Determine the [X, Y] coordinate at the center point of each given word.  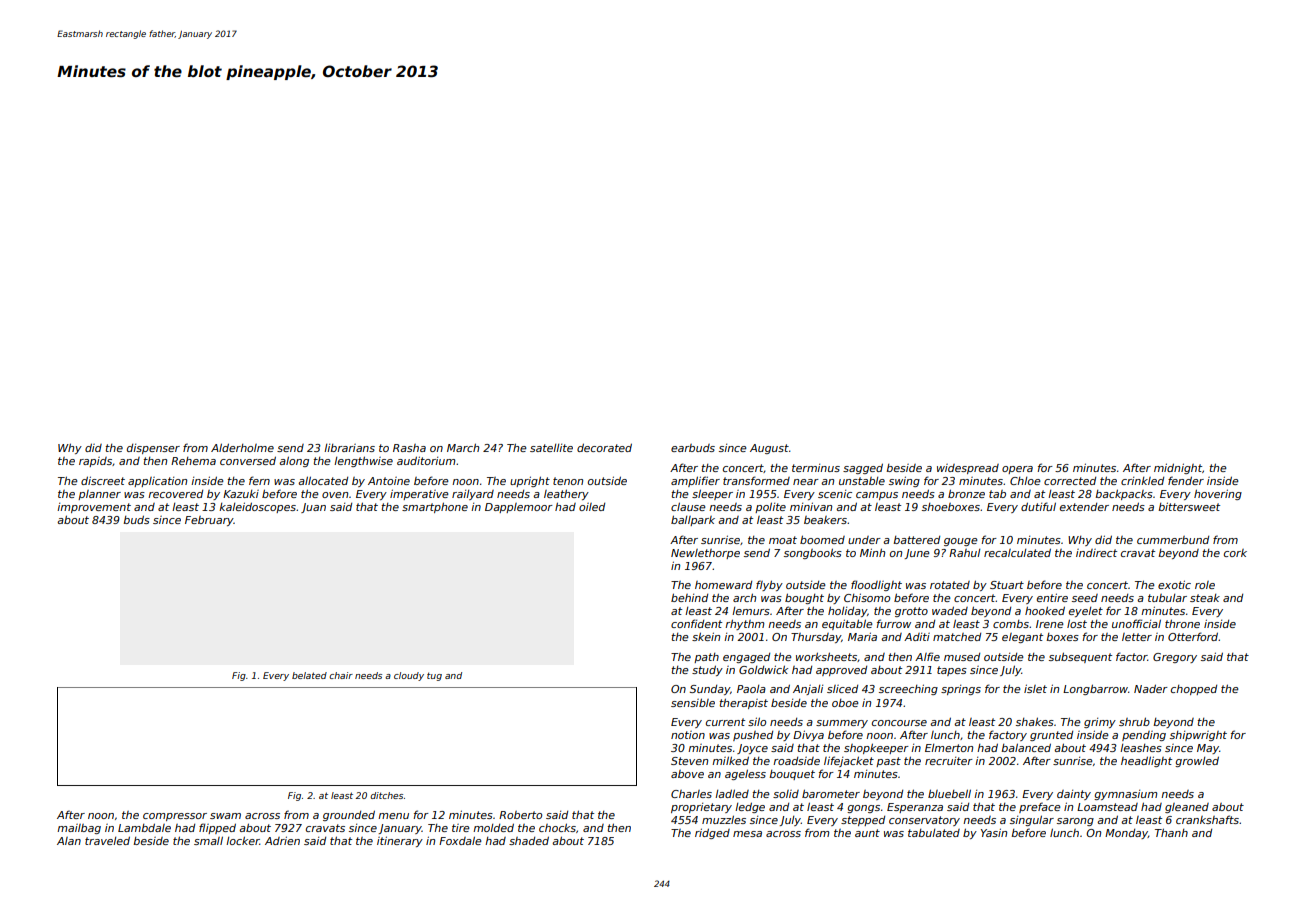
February [209, 521]
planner [99, 495]
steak [1205, 598]
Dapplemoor [519, 508]
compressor [175, 817]
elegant [1022, 638]
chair [341, 675]
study [707, 670]
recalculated [1017, 552]
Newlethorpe [705, 554]
